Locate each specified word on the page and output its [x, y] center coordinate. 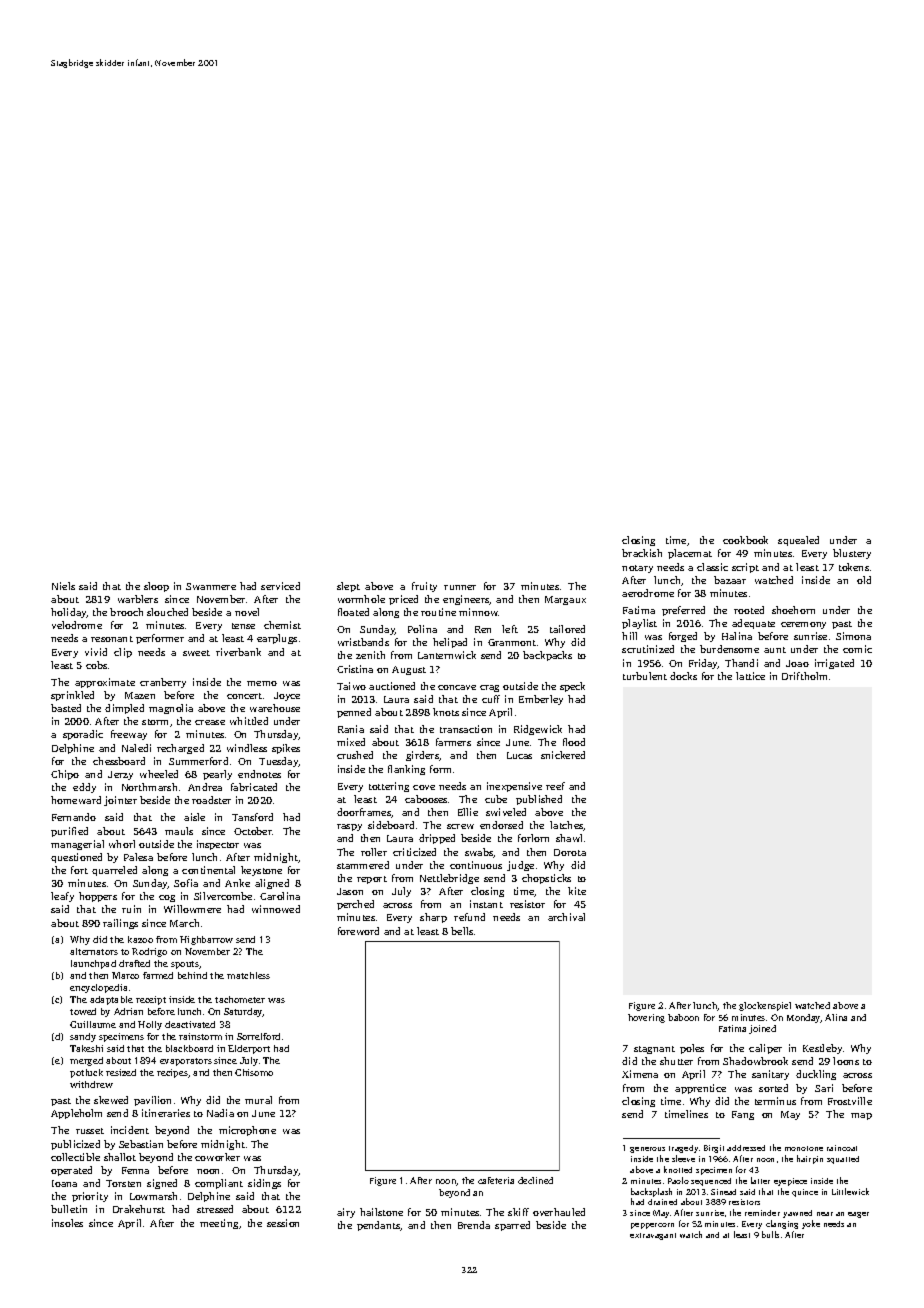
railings [120, 924]
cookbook [745, 540]
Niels [63, 586]
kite [577, 891]
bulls [770, 1234]
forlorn [533, 838]
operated [71, 1171]
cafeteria [496, 1180]
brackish [642, 553]
